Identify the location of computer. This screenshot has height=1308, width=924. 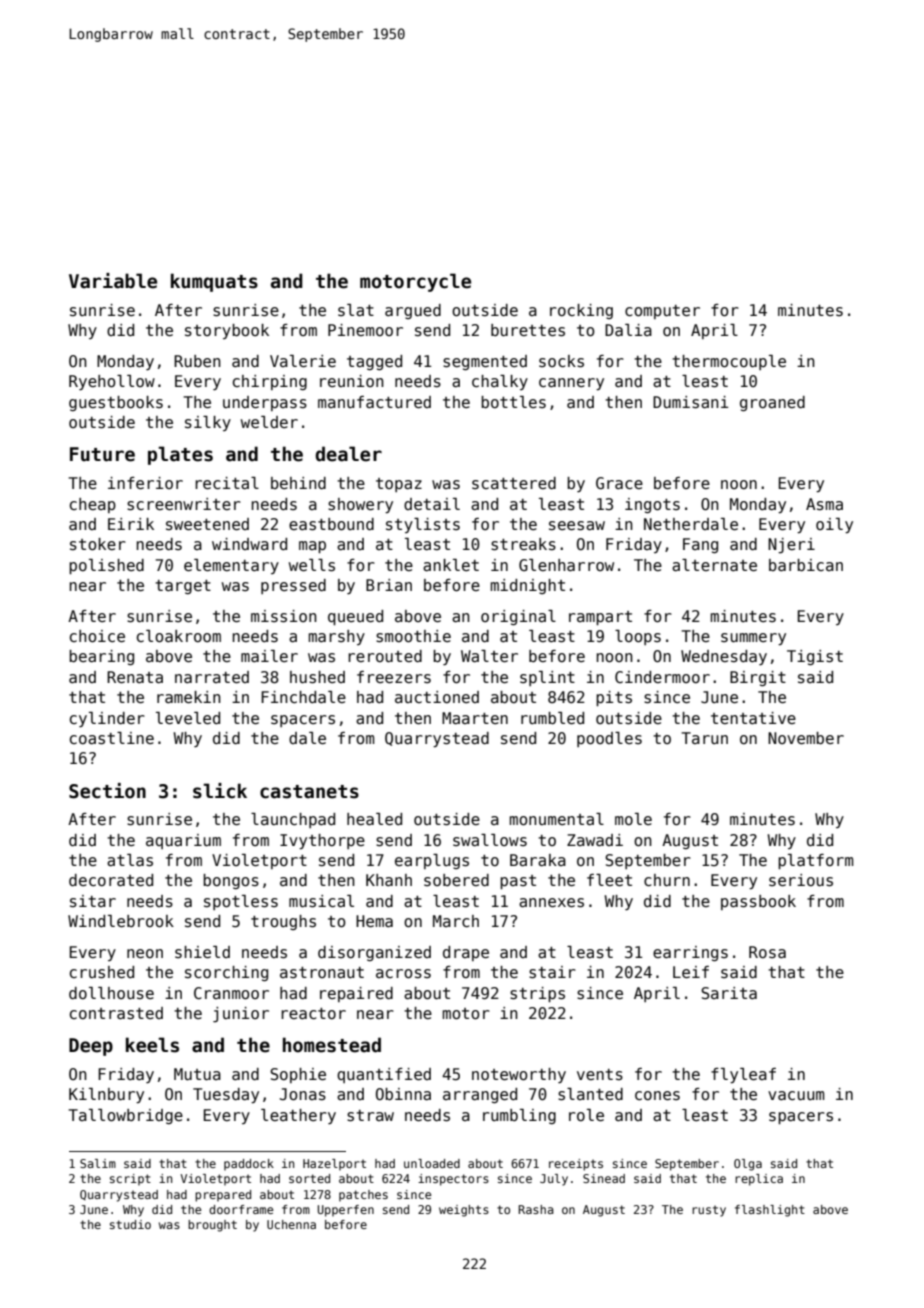
(662, 312).
